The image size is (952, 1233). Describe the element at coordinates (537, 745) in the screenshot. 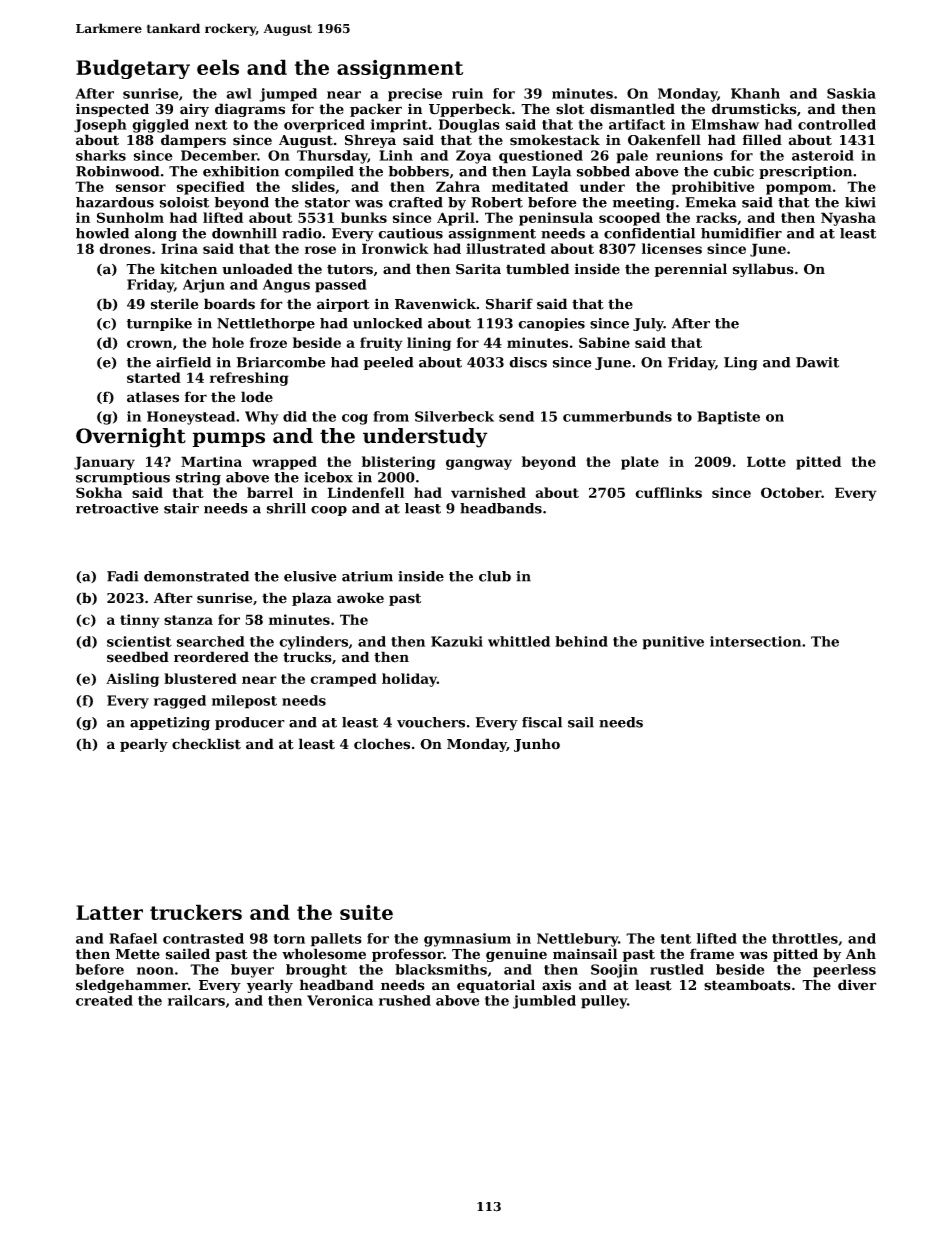

I see `Junho` at that location.
